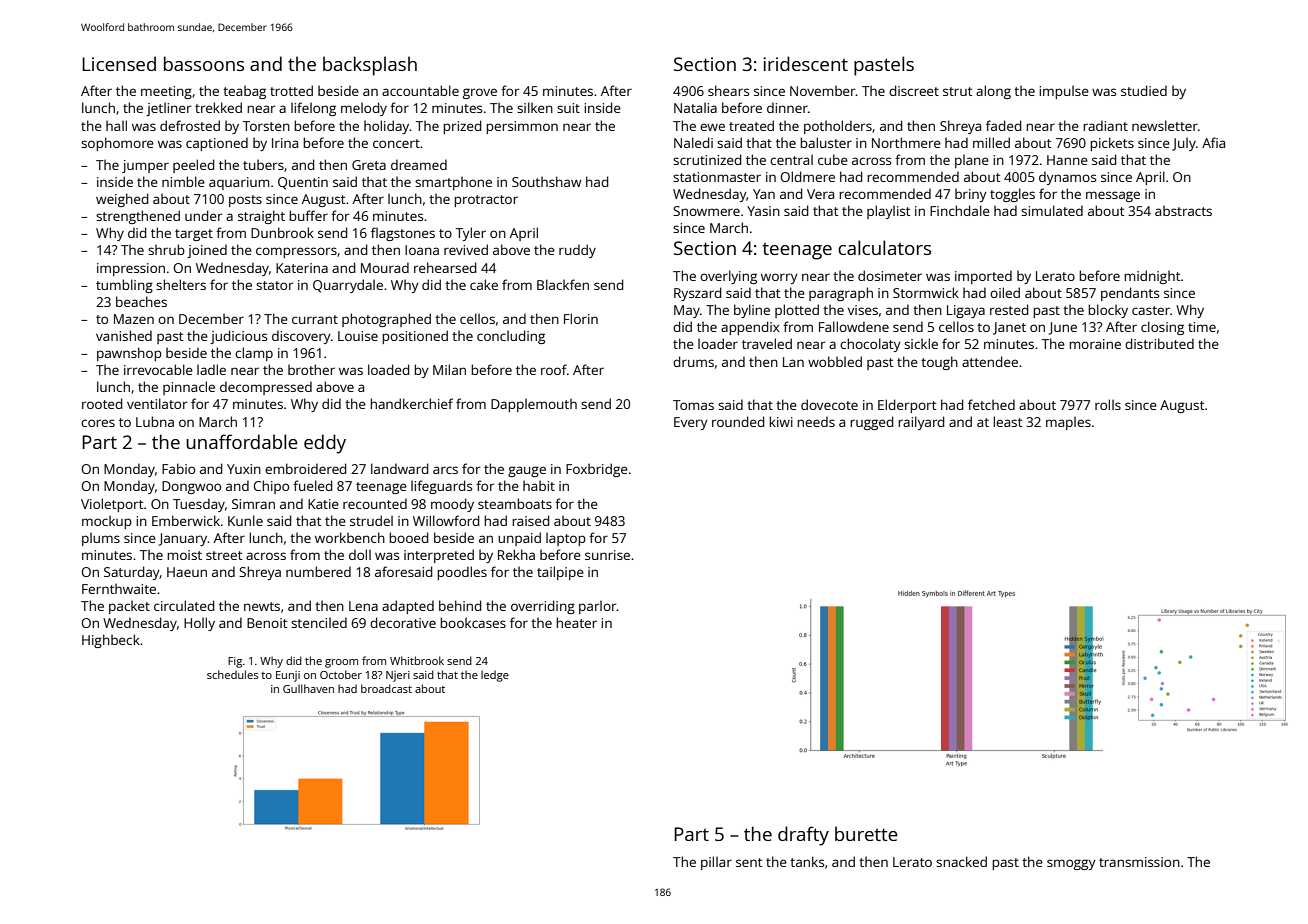 Image resolution: width=1308 pixels, height=924 pixels. Describe the element at coordinates (993, 92) in the image. I see `along` at that location.
